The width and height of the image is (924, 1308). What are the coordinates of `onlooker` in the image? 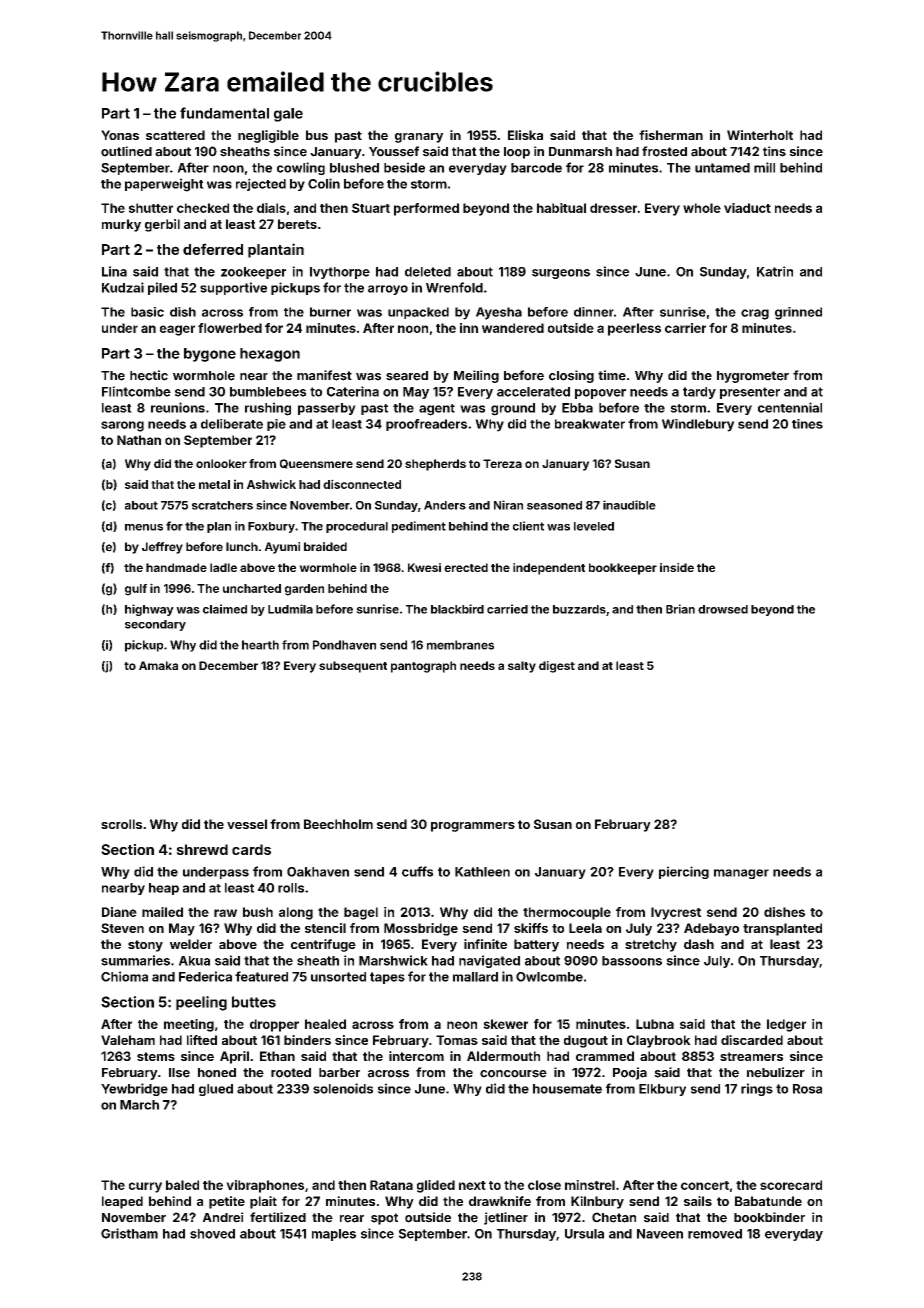 It's located at (221, 463).
